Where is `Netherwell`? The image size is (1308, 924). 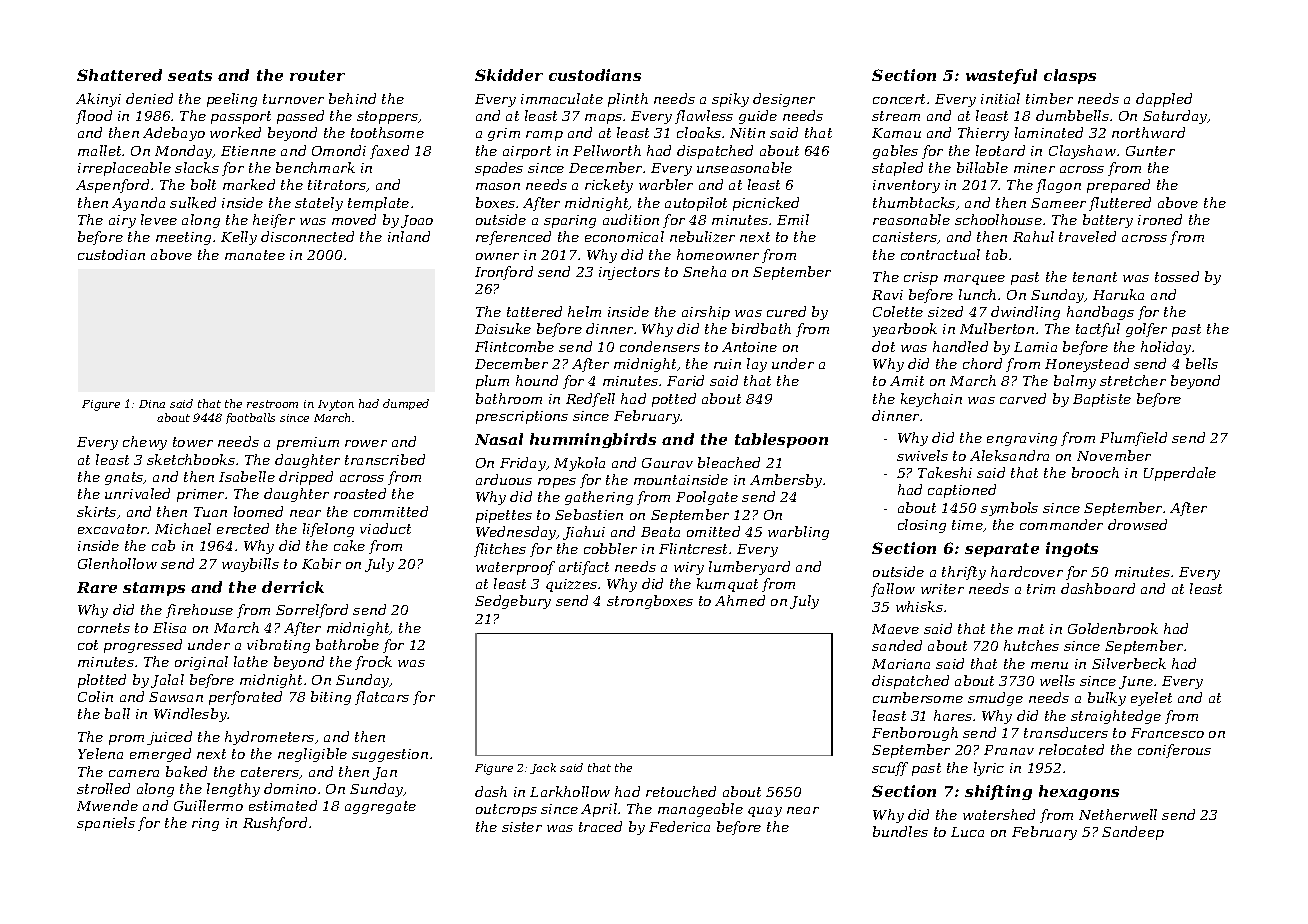
Netherwell is located at coordinates (1118, 814).
